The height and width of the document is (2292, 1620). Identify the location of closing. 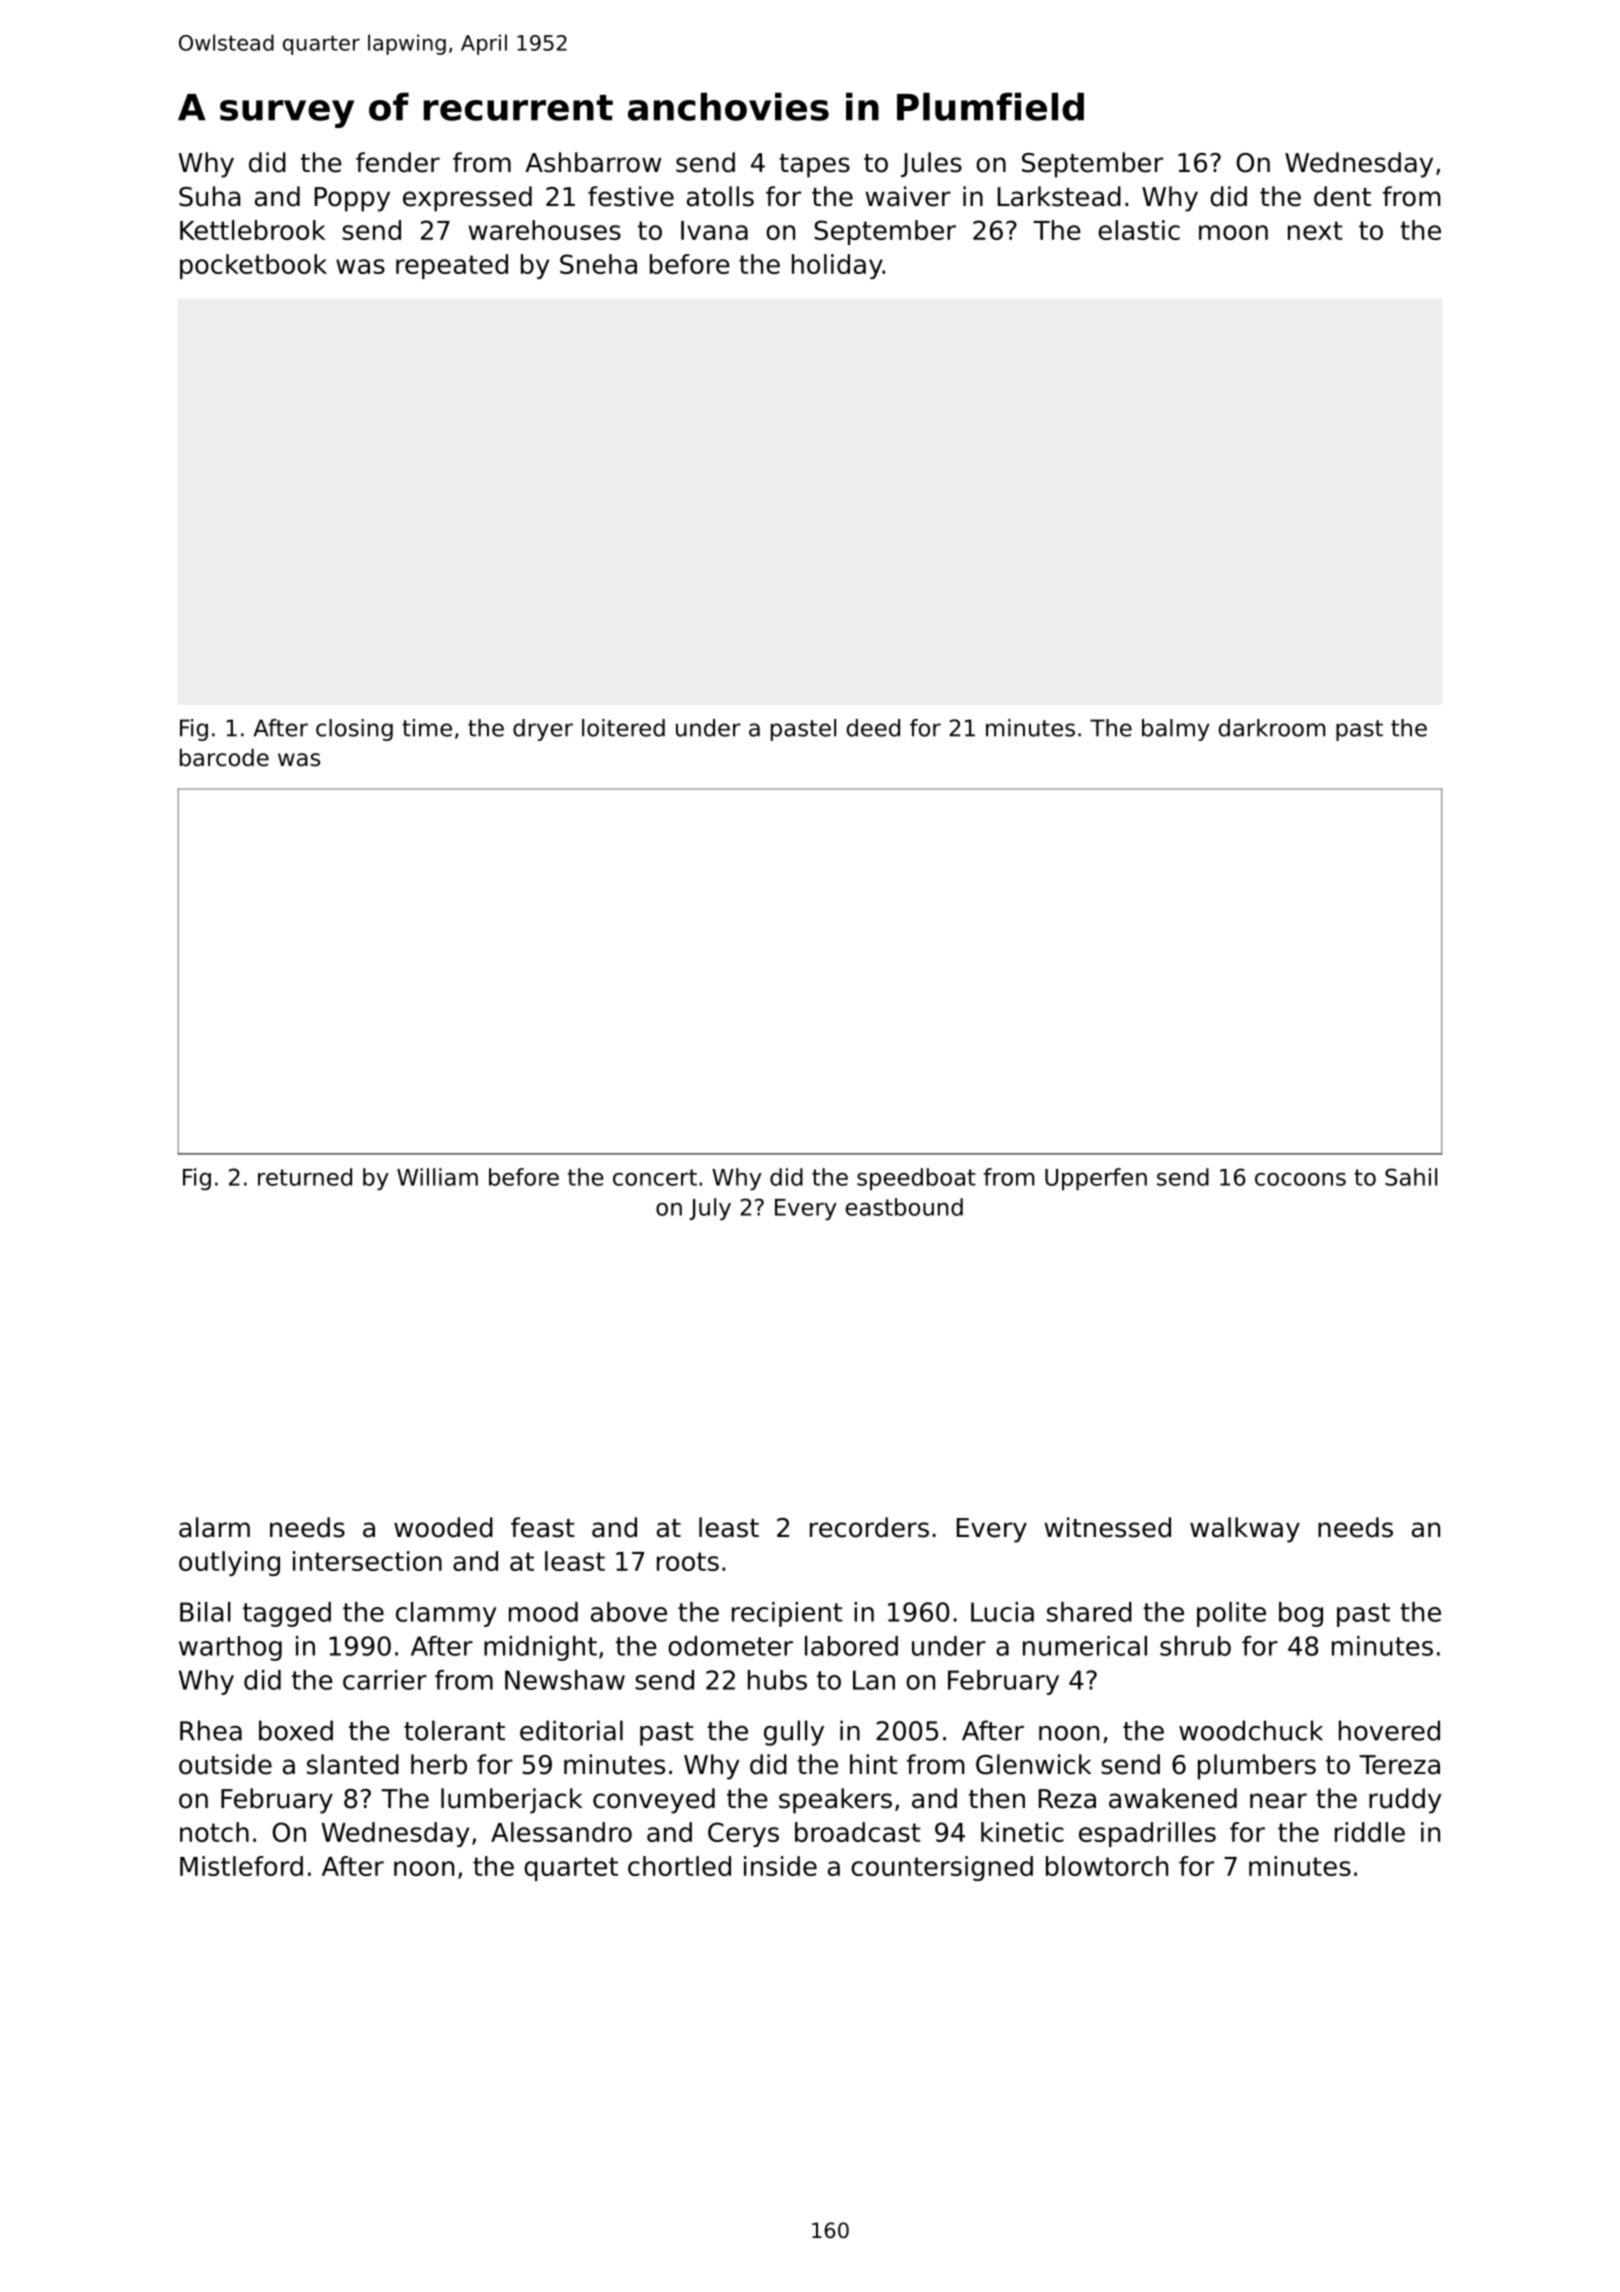
(354, 730).
